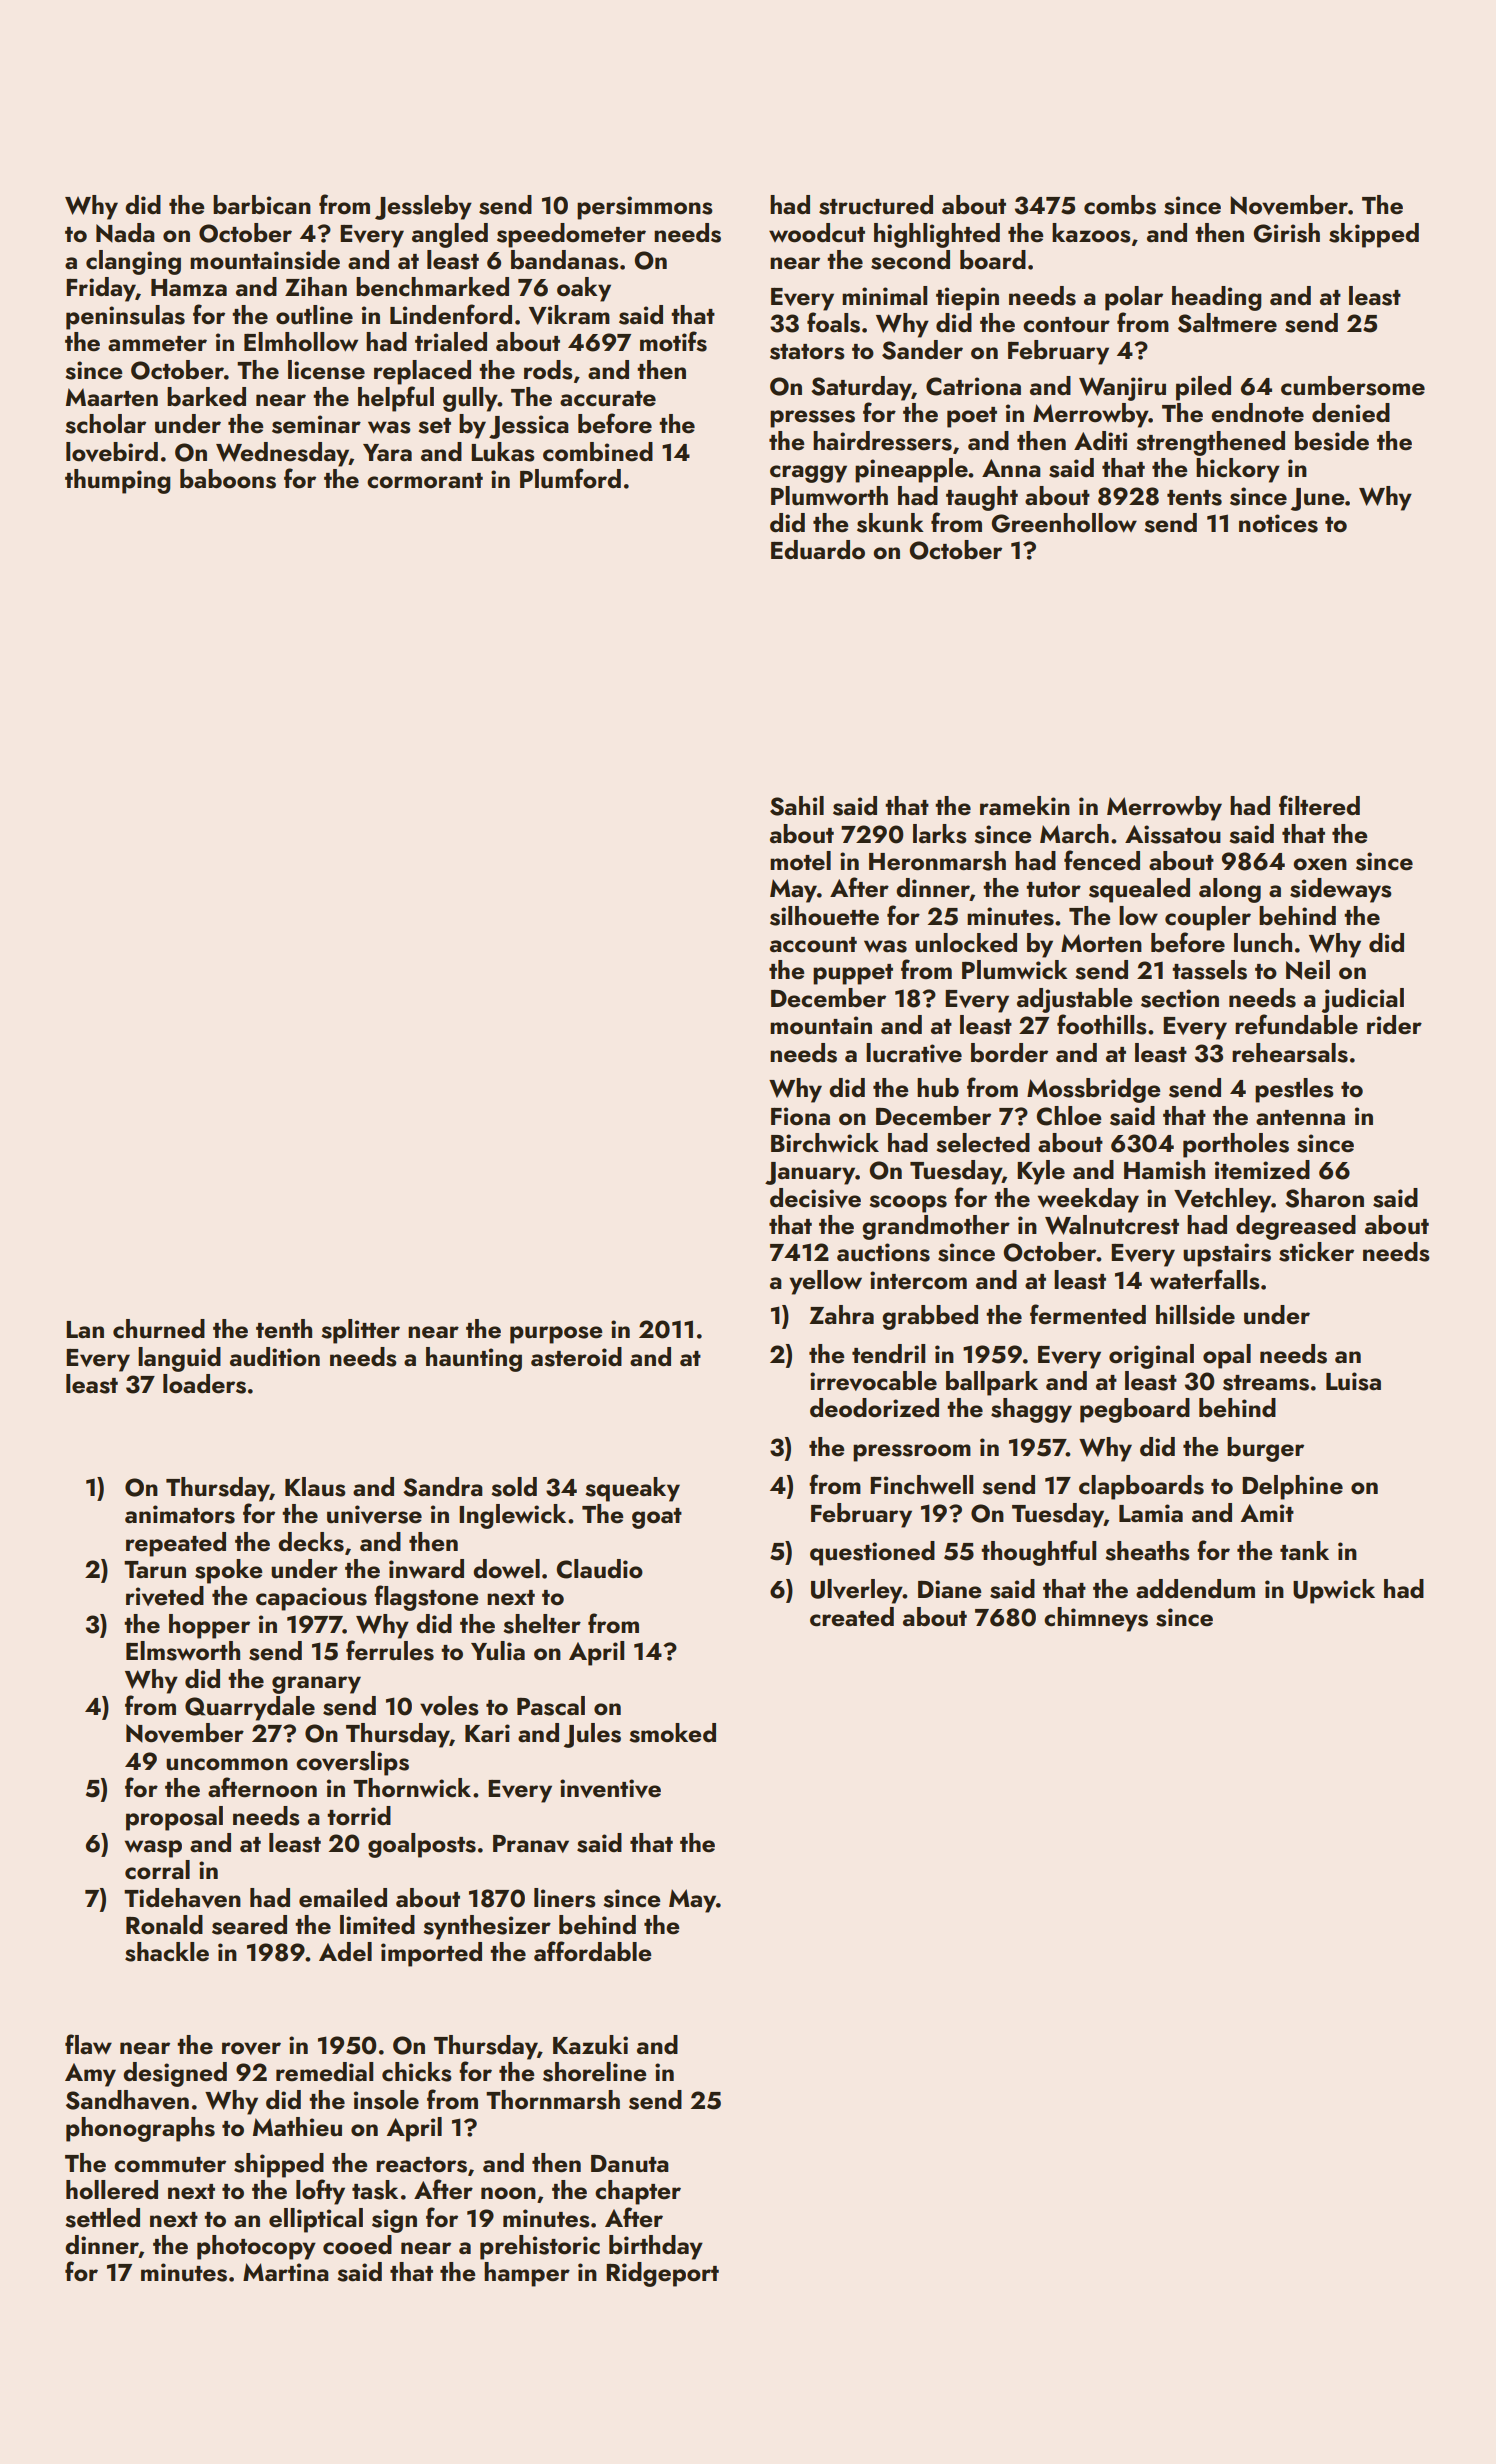 This document has width=1496, height=2464. I want to click on combs, so click(1120, 205).
